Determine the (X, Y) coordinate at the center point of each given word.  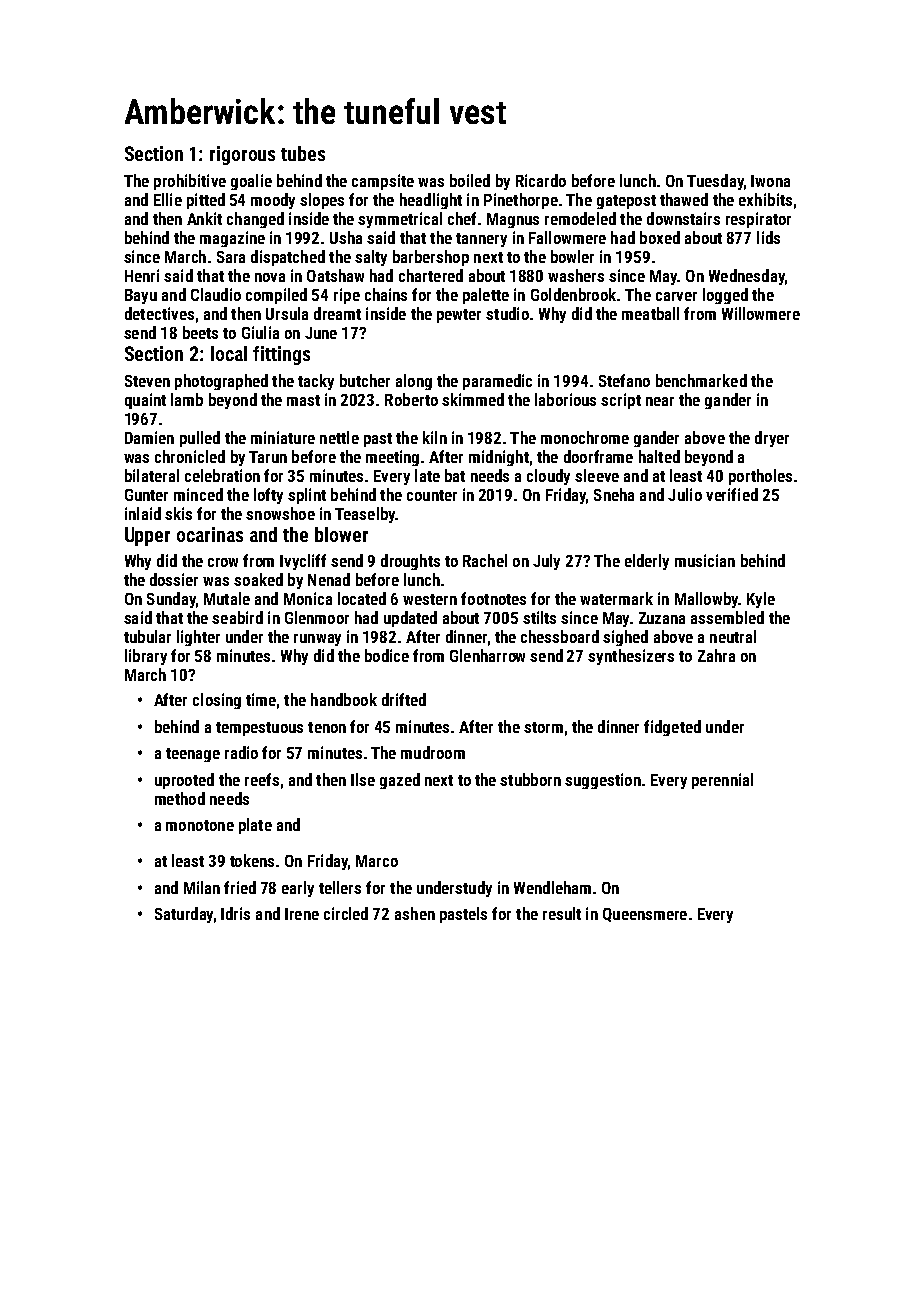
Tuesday (715, 182)
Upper (147, 536)
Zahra (716, 655)
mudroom (433, 752)
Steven (147, 381)
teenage (193, 755)
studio (507, 313)
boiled (470, 180)
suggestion (603, 781)
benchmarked (701, 380)
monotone (200, 825)
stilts (539, 617)
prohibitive (190, 182)
